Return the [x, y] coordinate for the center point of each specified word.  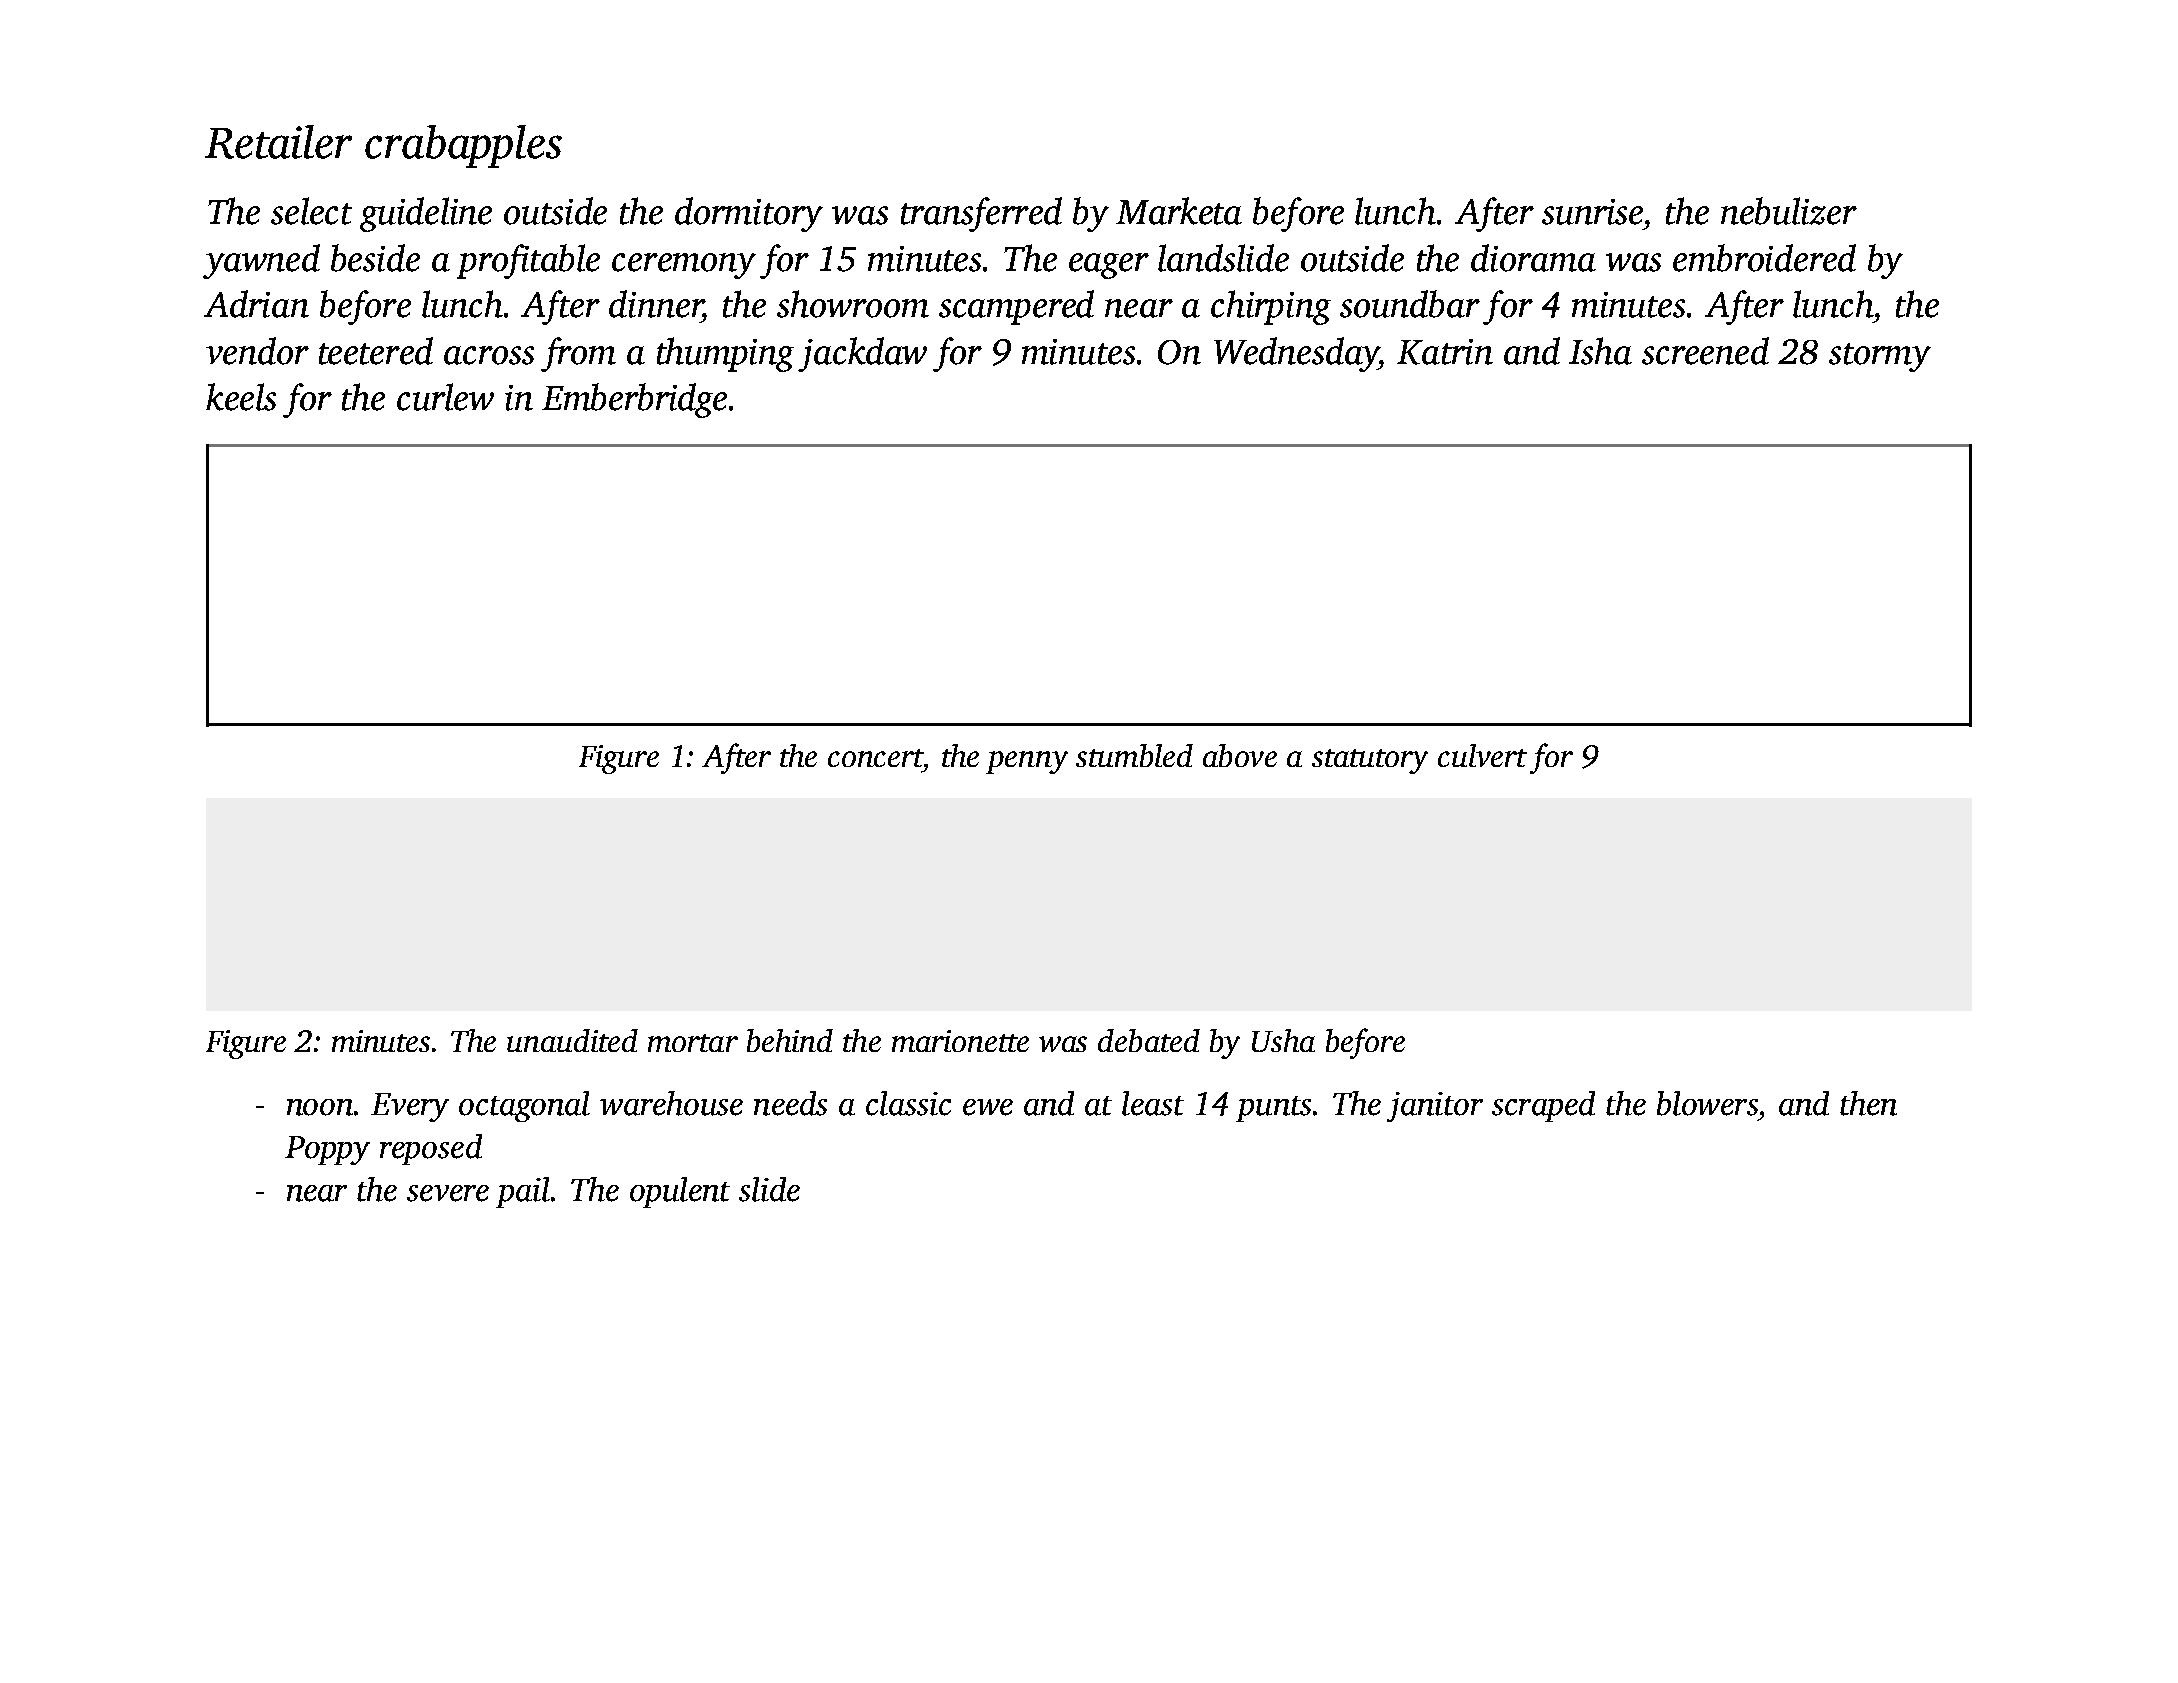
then [1868, 1103]
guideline [426, 214]
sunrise [1592, 212]
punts [1273, 1109]
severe [448, 1193]
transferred [981, 214]
